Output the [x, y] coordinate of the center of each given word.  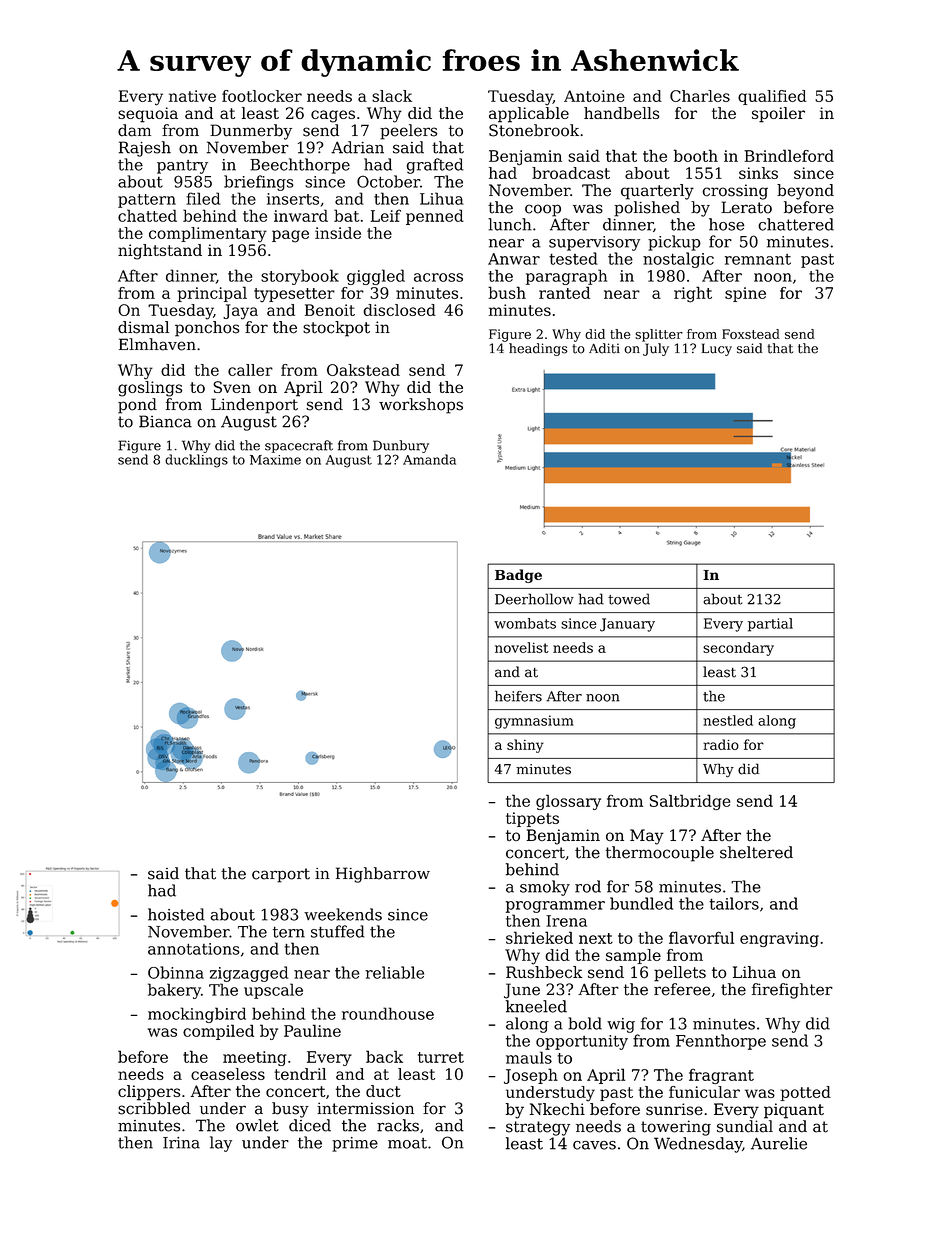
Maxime [275, 460]
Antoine [594, 96]
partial [770, 625]
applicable [529, 115]
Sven [232, 387]
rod [588, 886]
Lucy [717, 349]
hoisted [176, 914]
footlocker [262, 96]
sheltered [756, 852]
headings [538, 349]
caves [594, 1145]
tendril [300, 1074]
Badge [518, 576]
